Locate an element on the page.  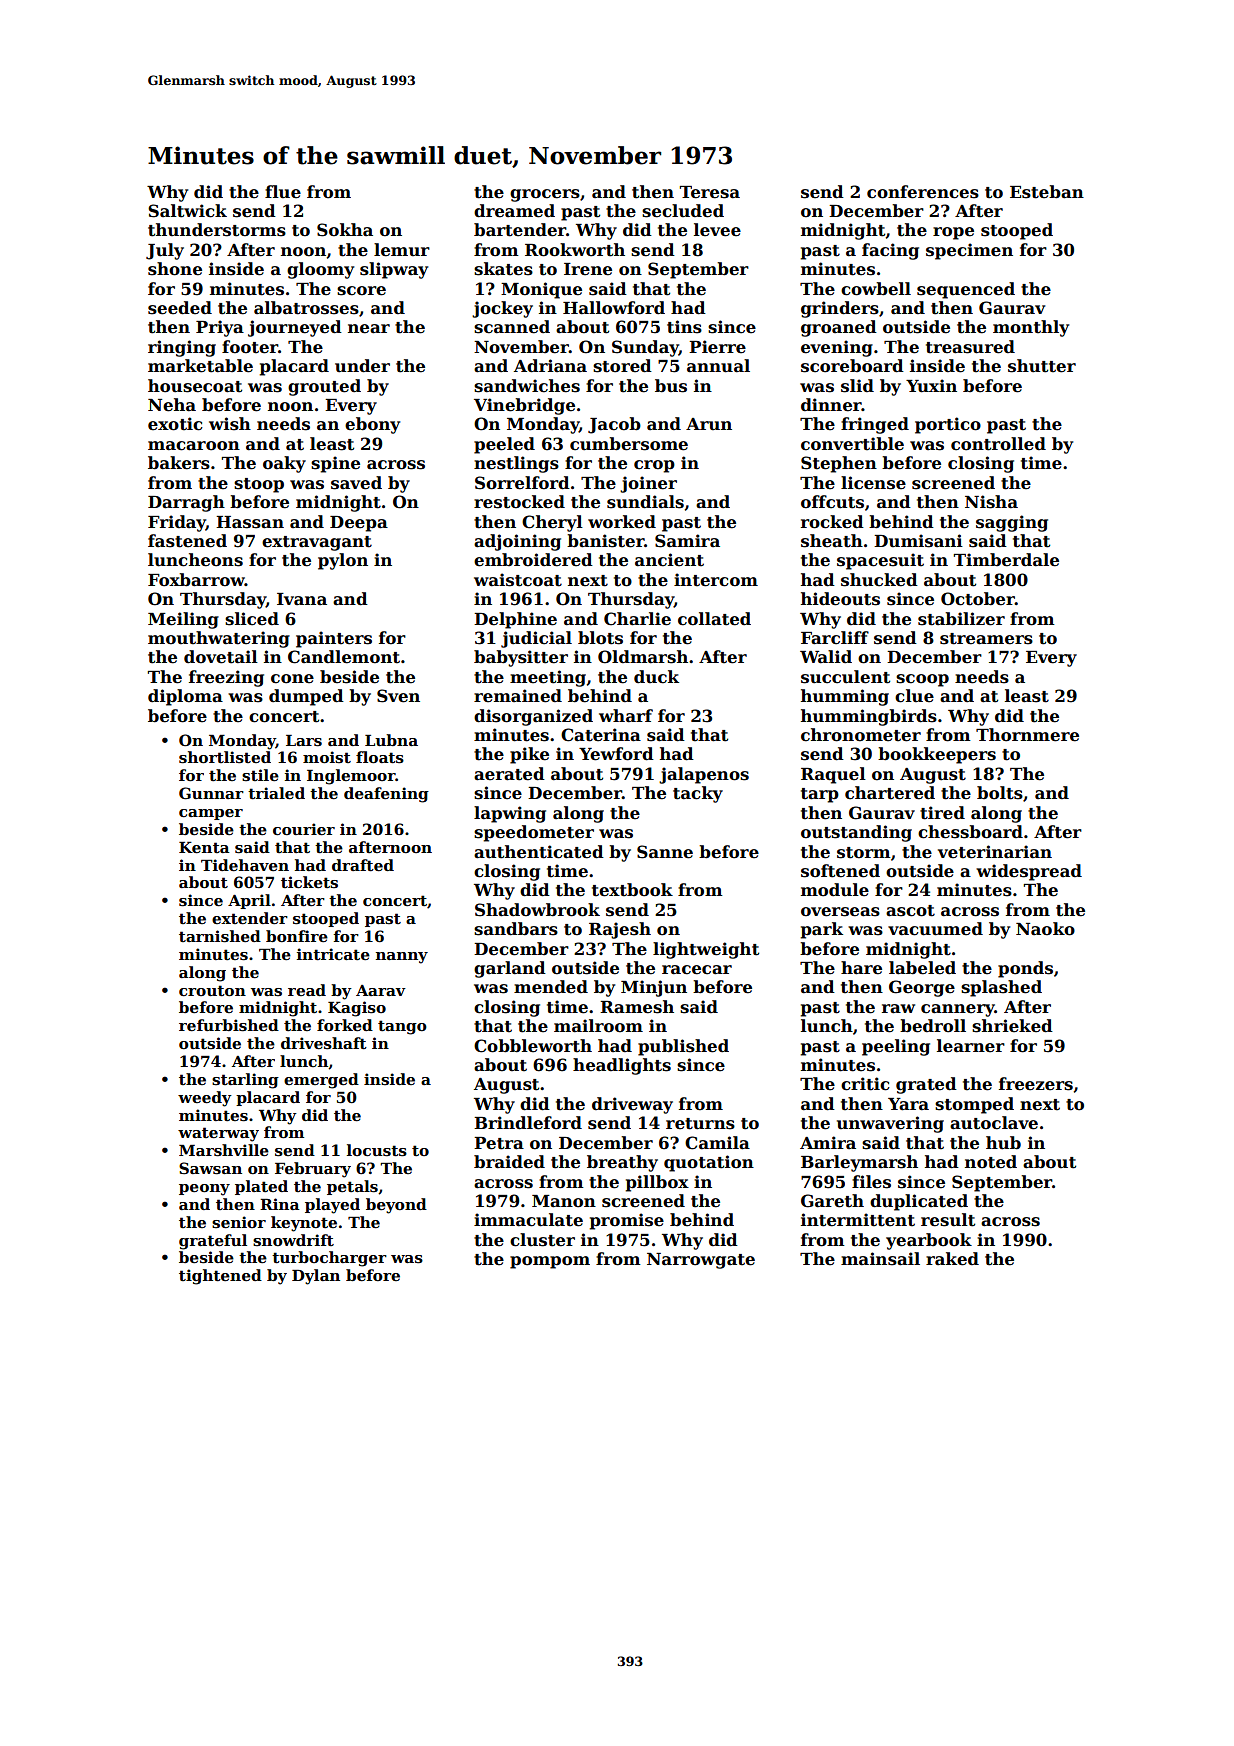
bolts is located at coordinates (1000, 793).
